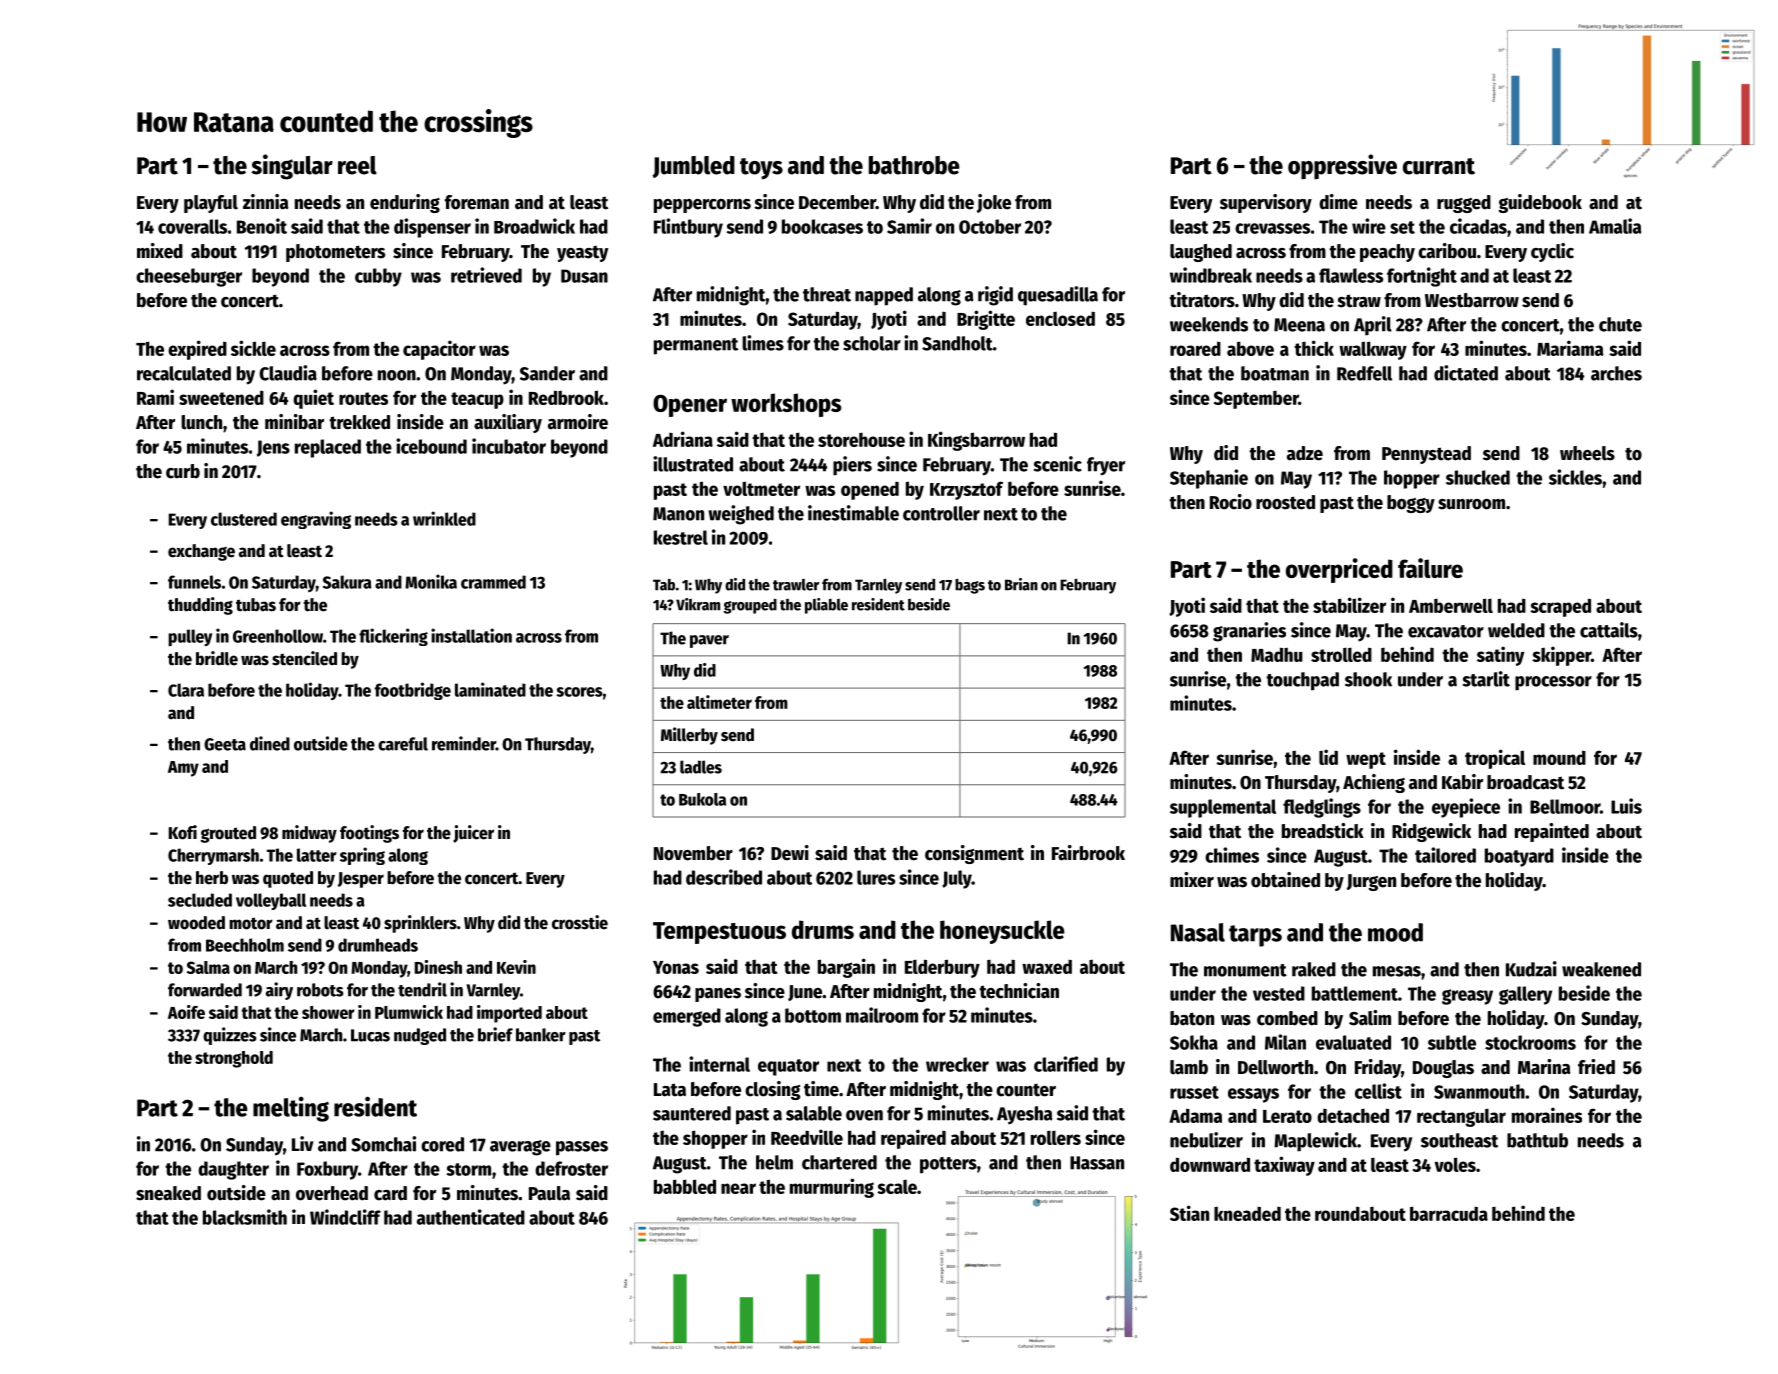  Describe the element at coordinates (876, 877) in the image. I see `lures` at that location.
